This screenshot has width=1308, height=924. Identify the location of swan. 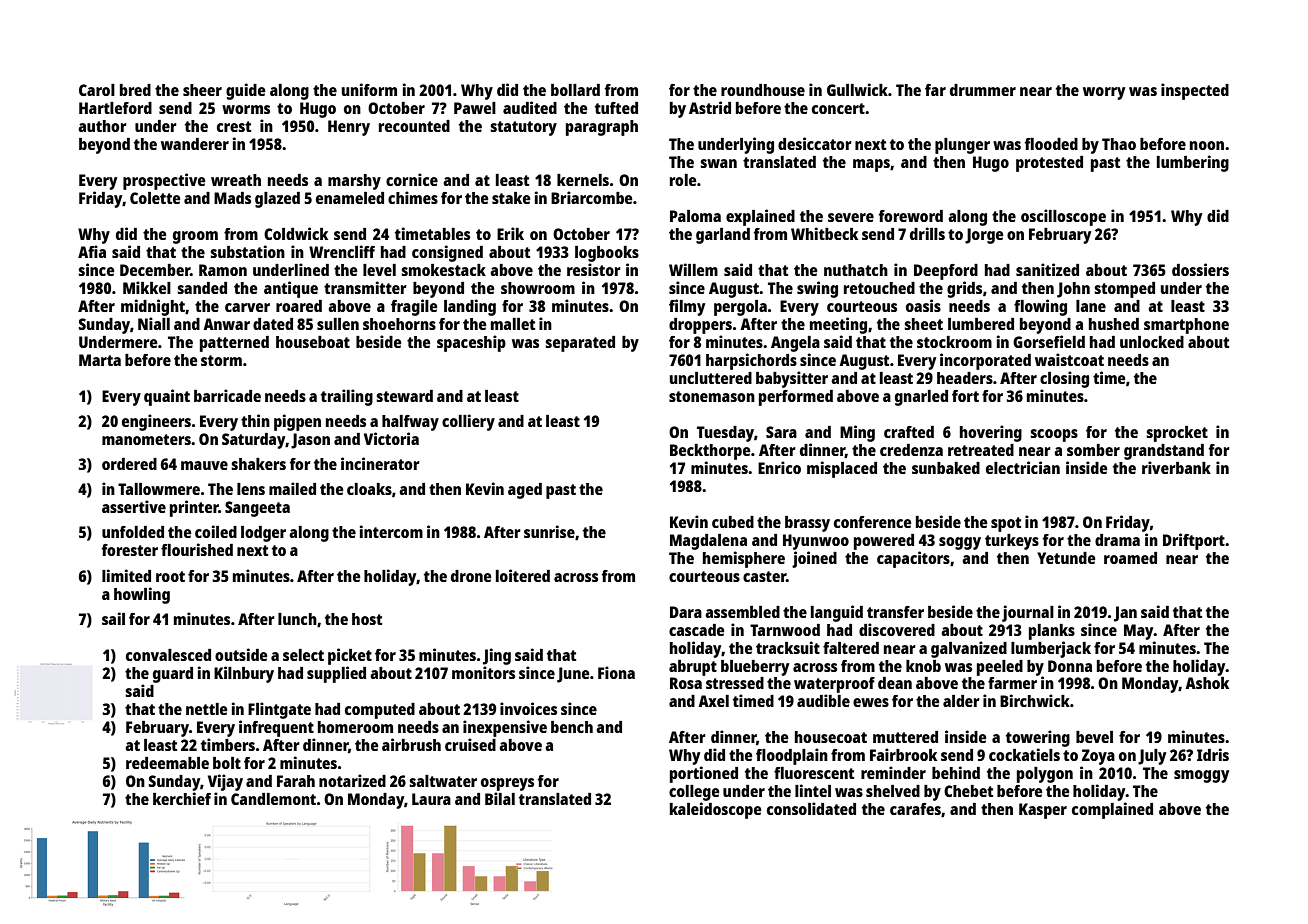
(718, 163).
